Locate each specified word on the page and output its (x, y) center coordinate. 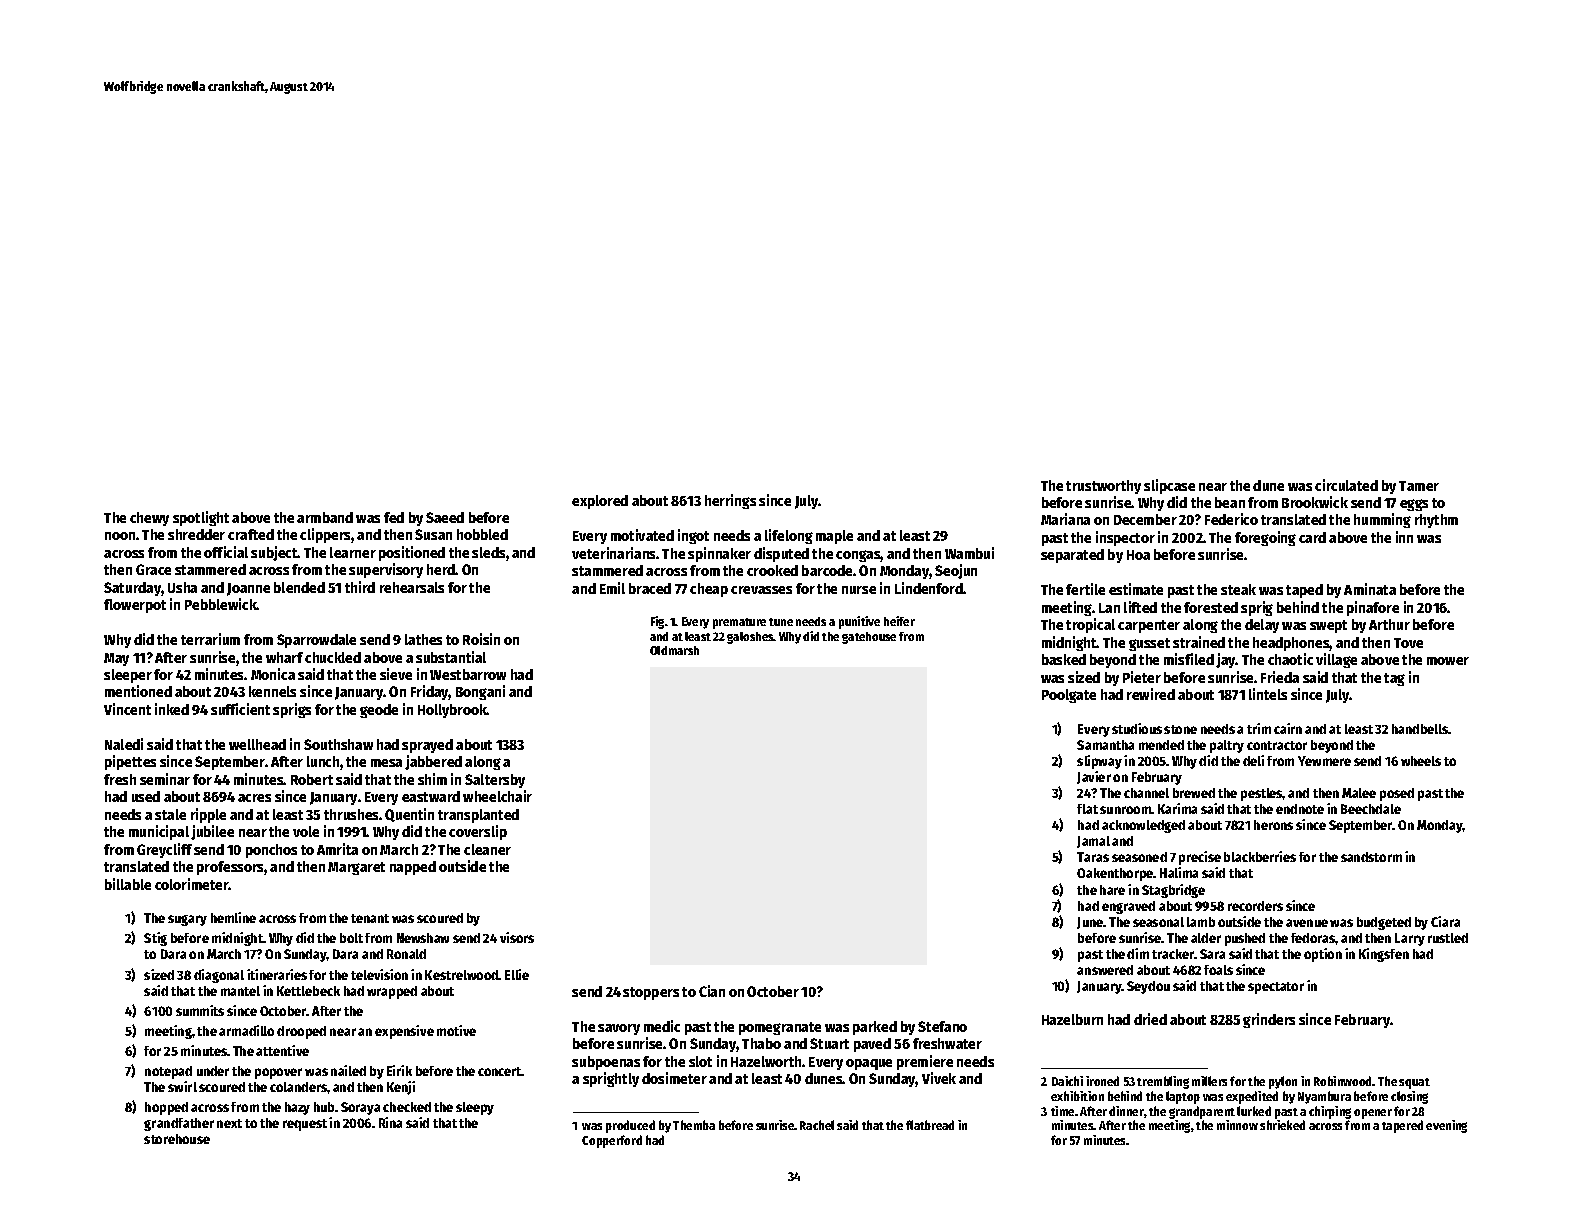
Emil (612, 588)
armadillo (246, 1030)
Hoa (1138, 555)
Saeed (445, 517)
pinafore (1373, 608)
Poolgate (1069, 696)
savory (619, 1029)
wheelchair (497, 796)
